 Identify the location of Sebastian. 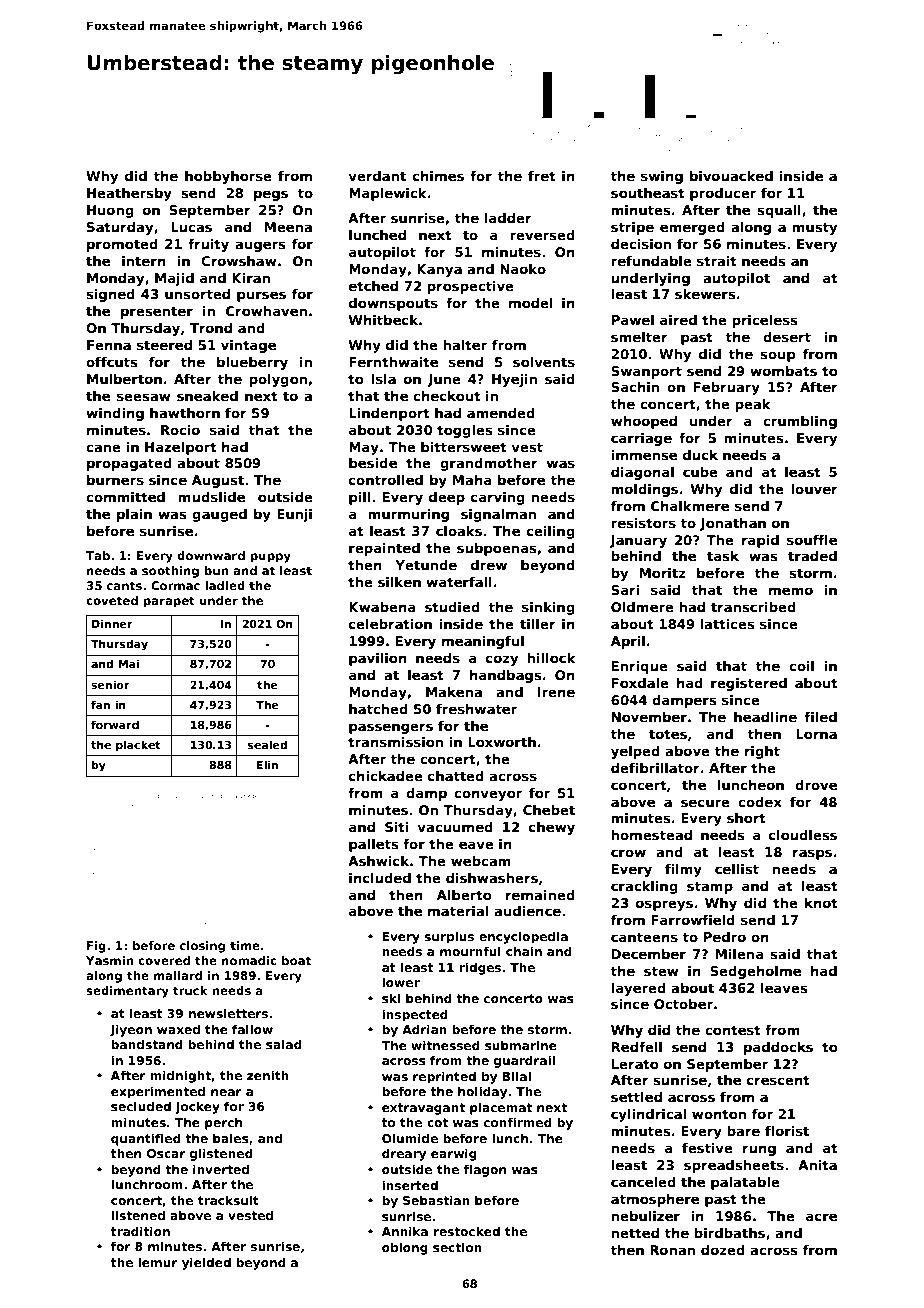
(436, 1200).
